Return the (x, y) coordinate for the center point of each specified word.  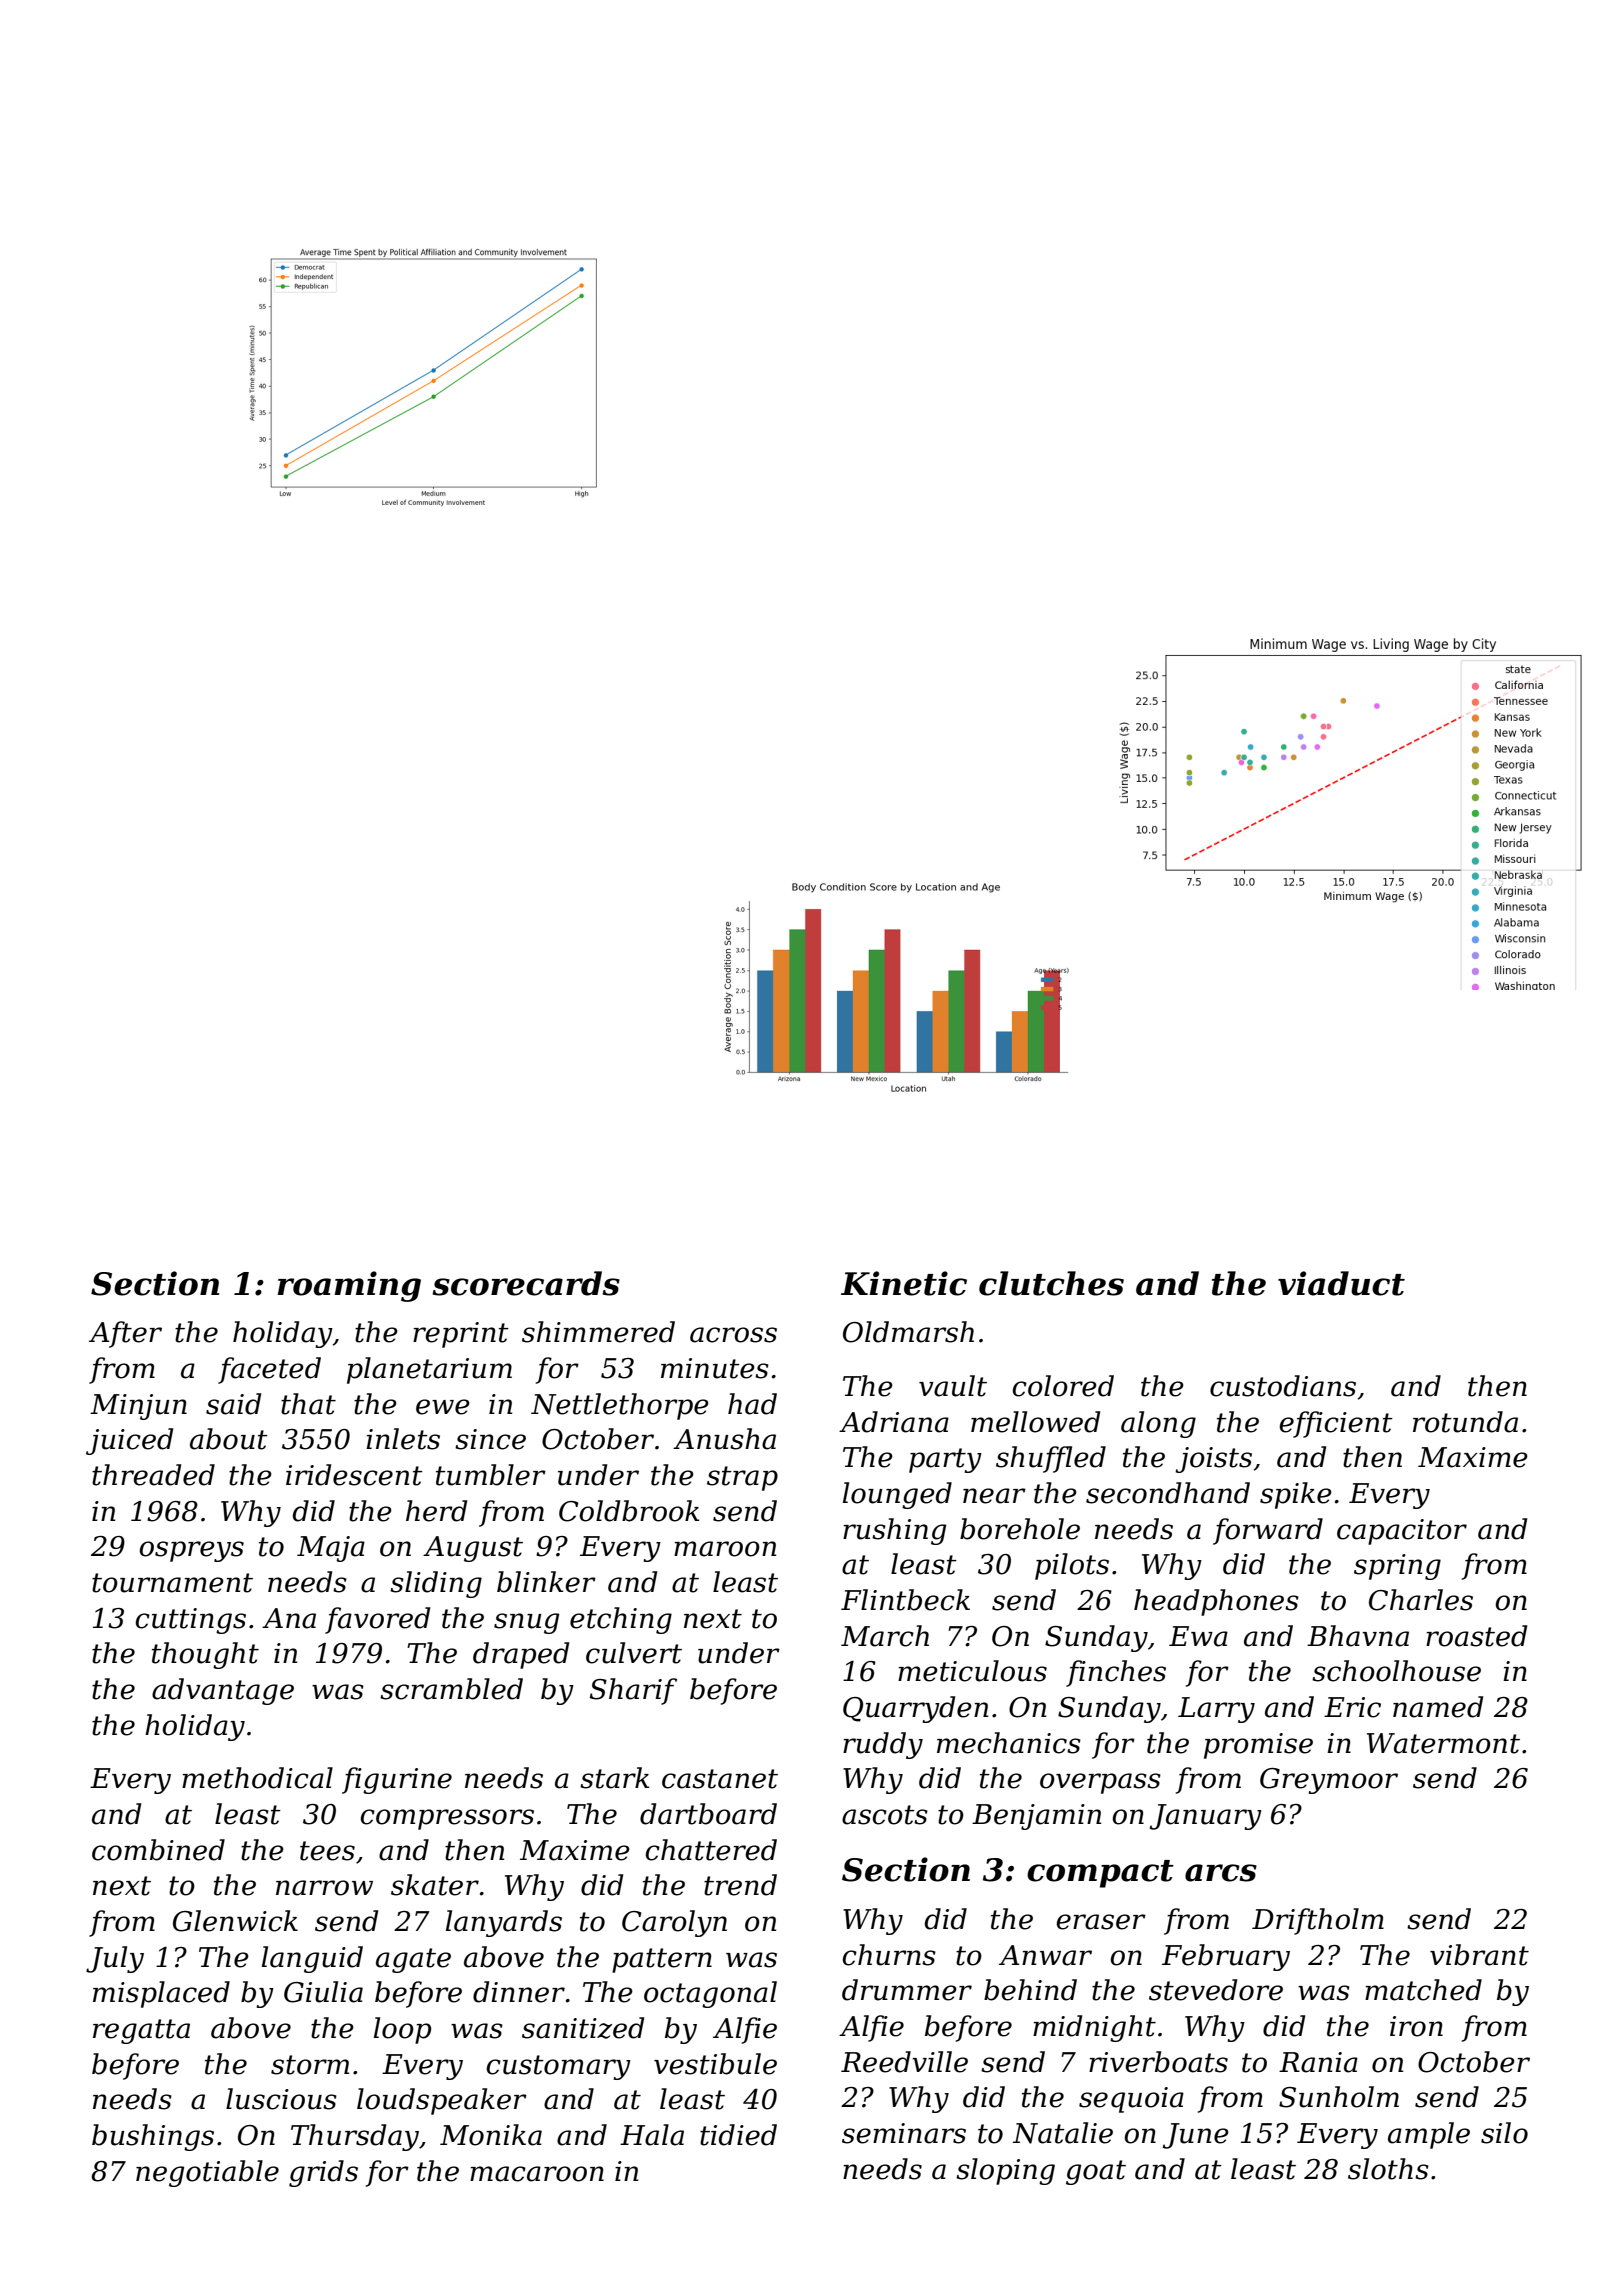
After (125, 1334)
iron (1416, 2026)
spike (1296, 1495)
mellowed (1035, 1422)
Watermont (1443, 1743)
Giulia (323, 1992)
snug (526, 1623)
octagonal (710, 1994)
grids (323, 2173)
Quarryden (915, 1709)
